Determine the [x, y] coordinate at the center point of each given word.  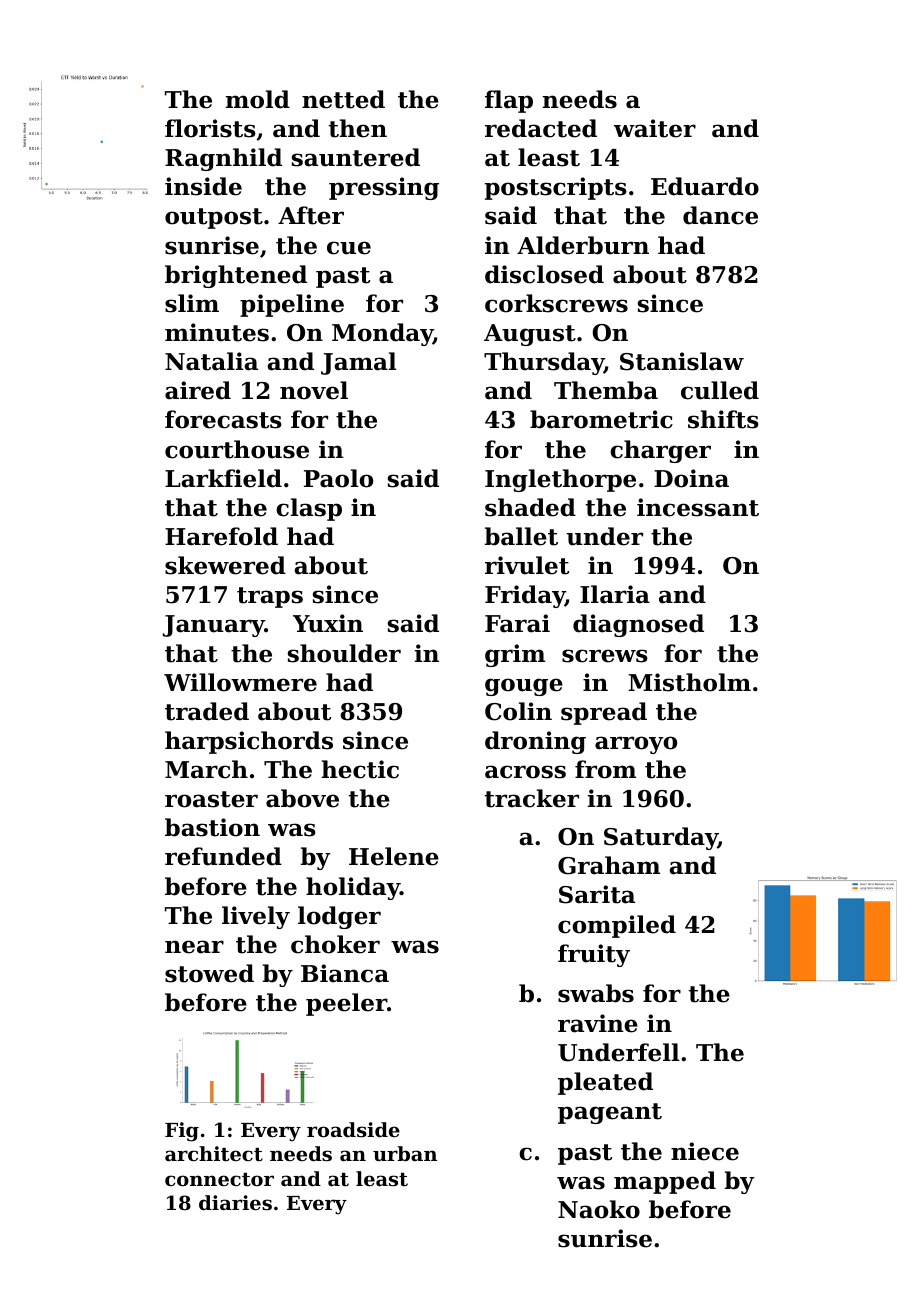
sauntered [356, 157]
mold [258, 99]
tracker [532, 798]
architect [214, 1154]
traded [207, 711]
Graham [609, 865]
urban [405, 1153]
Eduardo [705, 186]
